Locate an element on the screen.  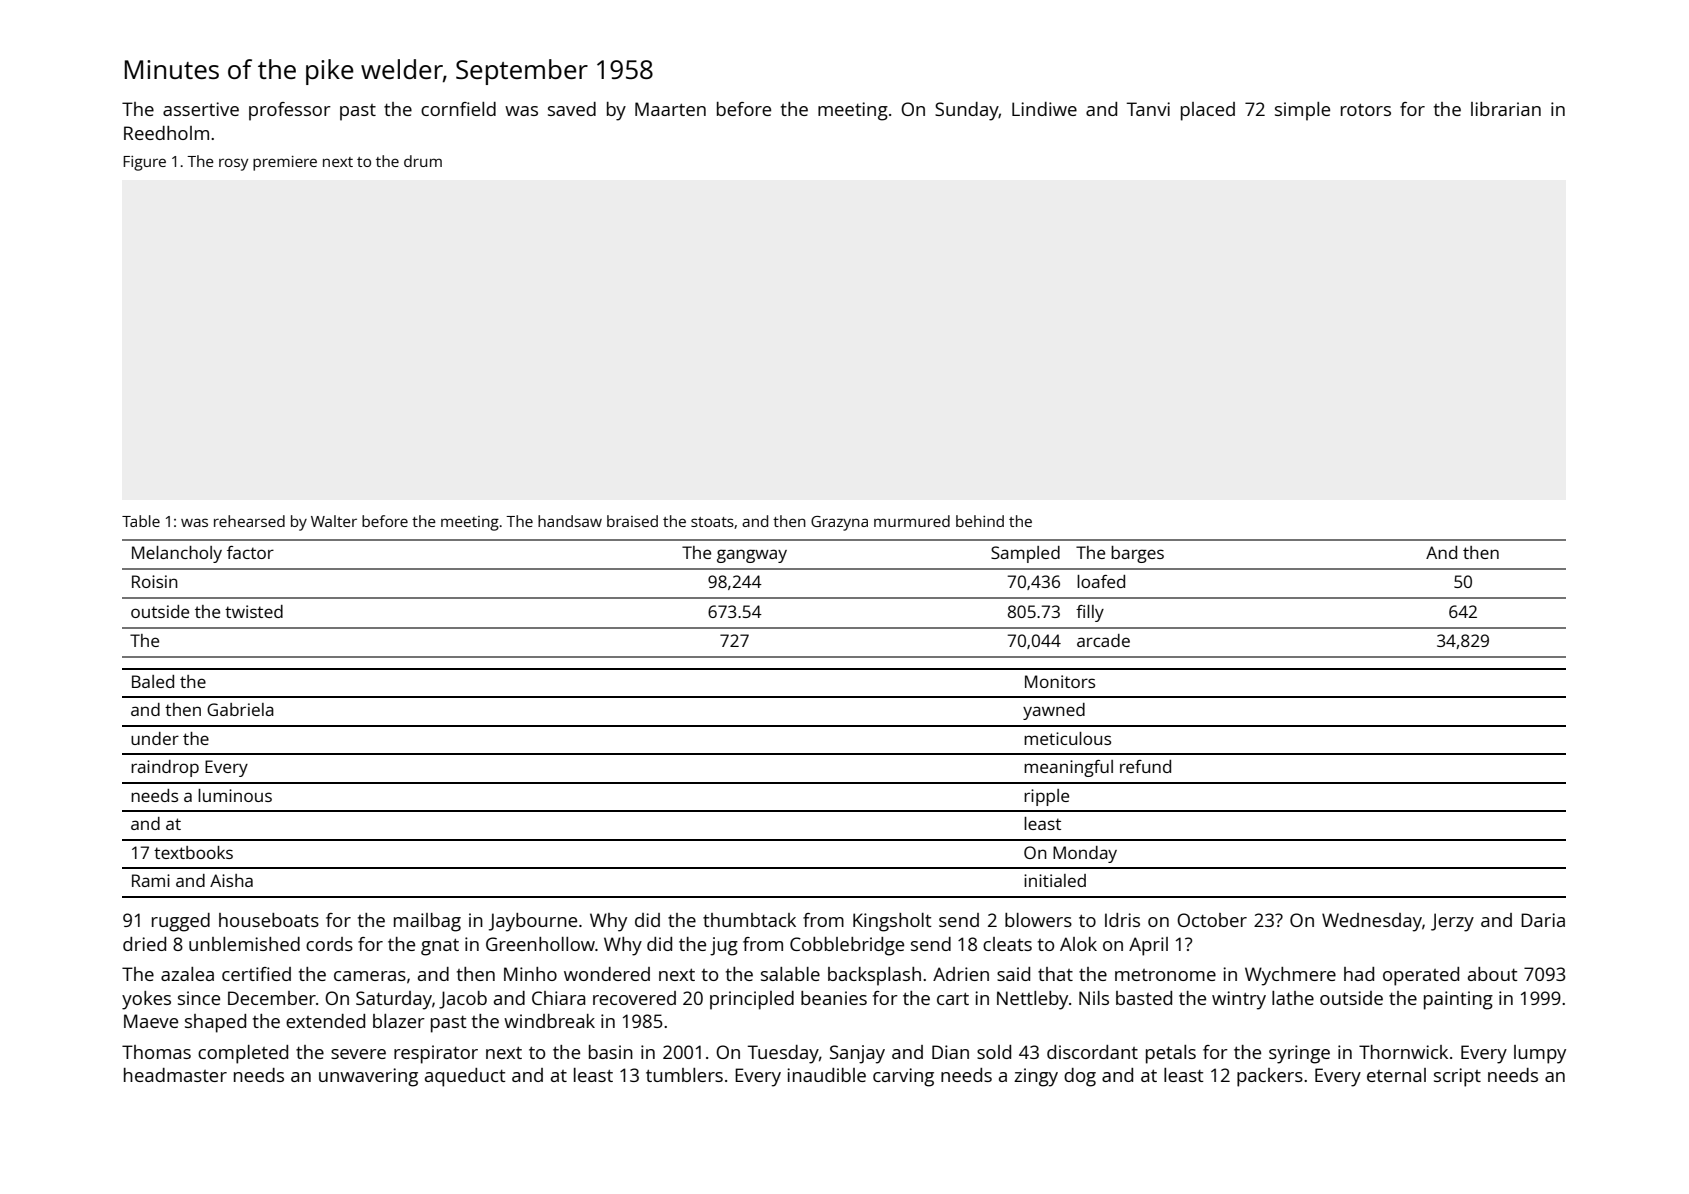
barges is located at coordinates (1137, 554).
